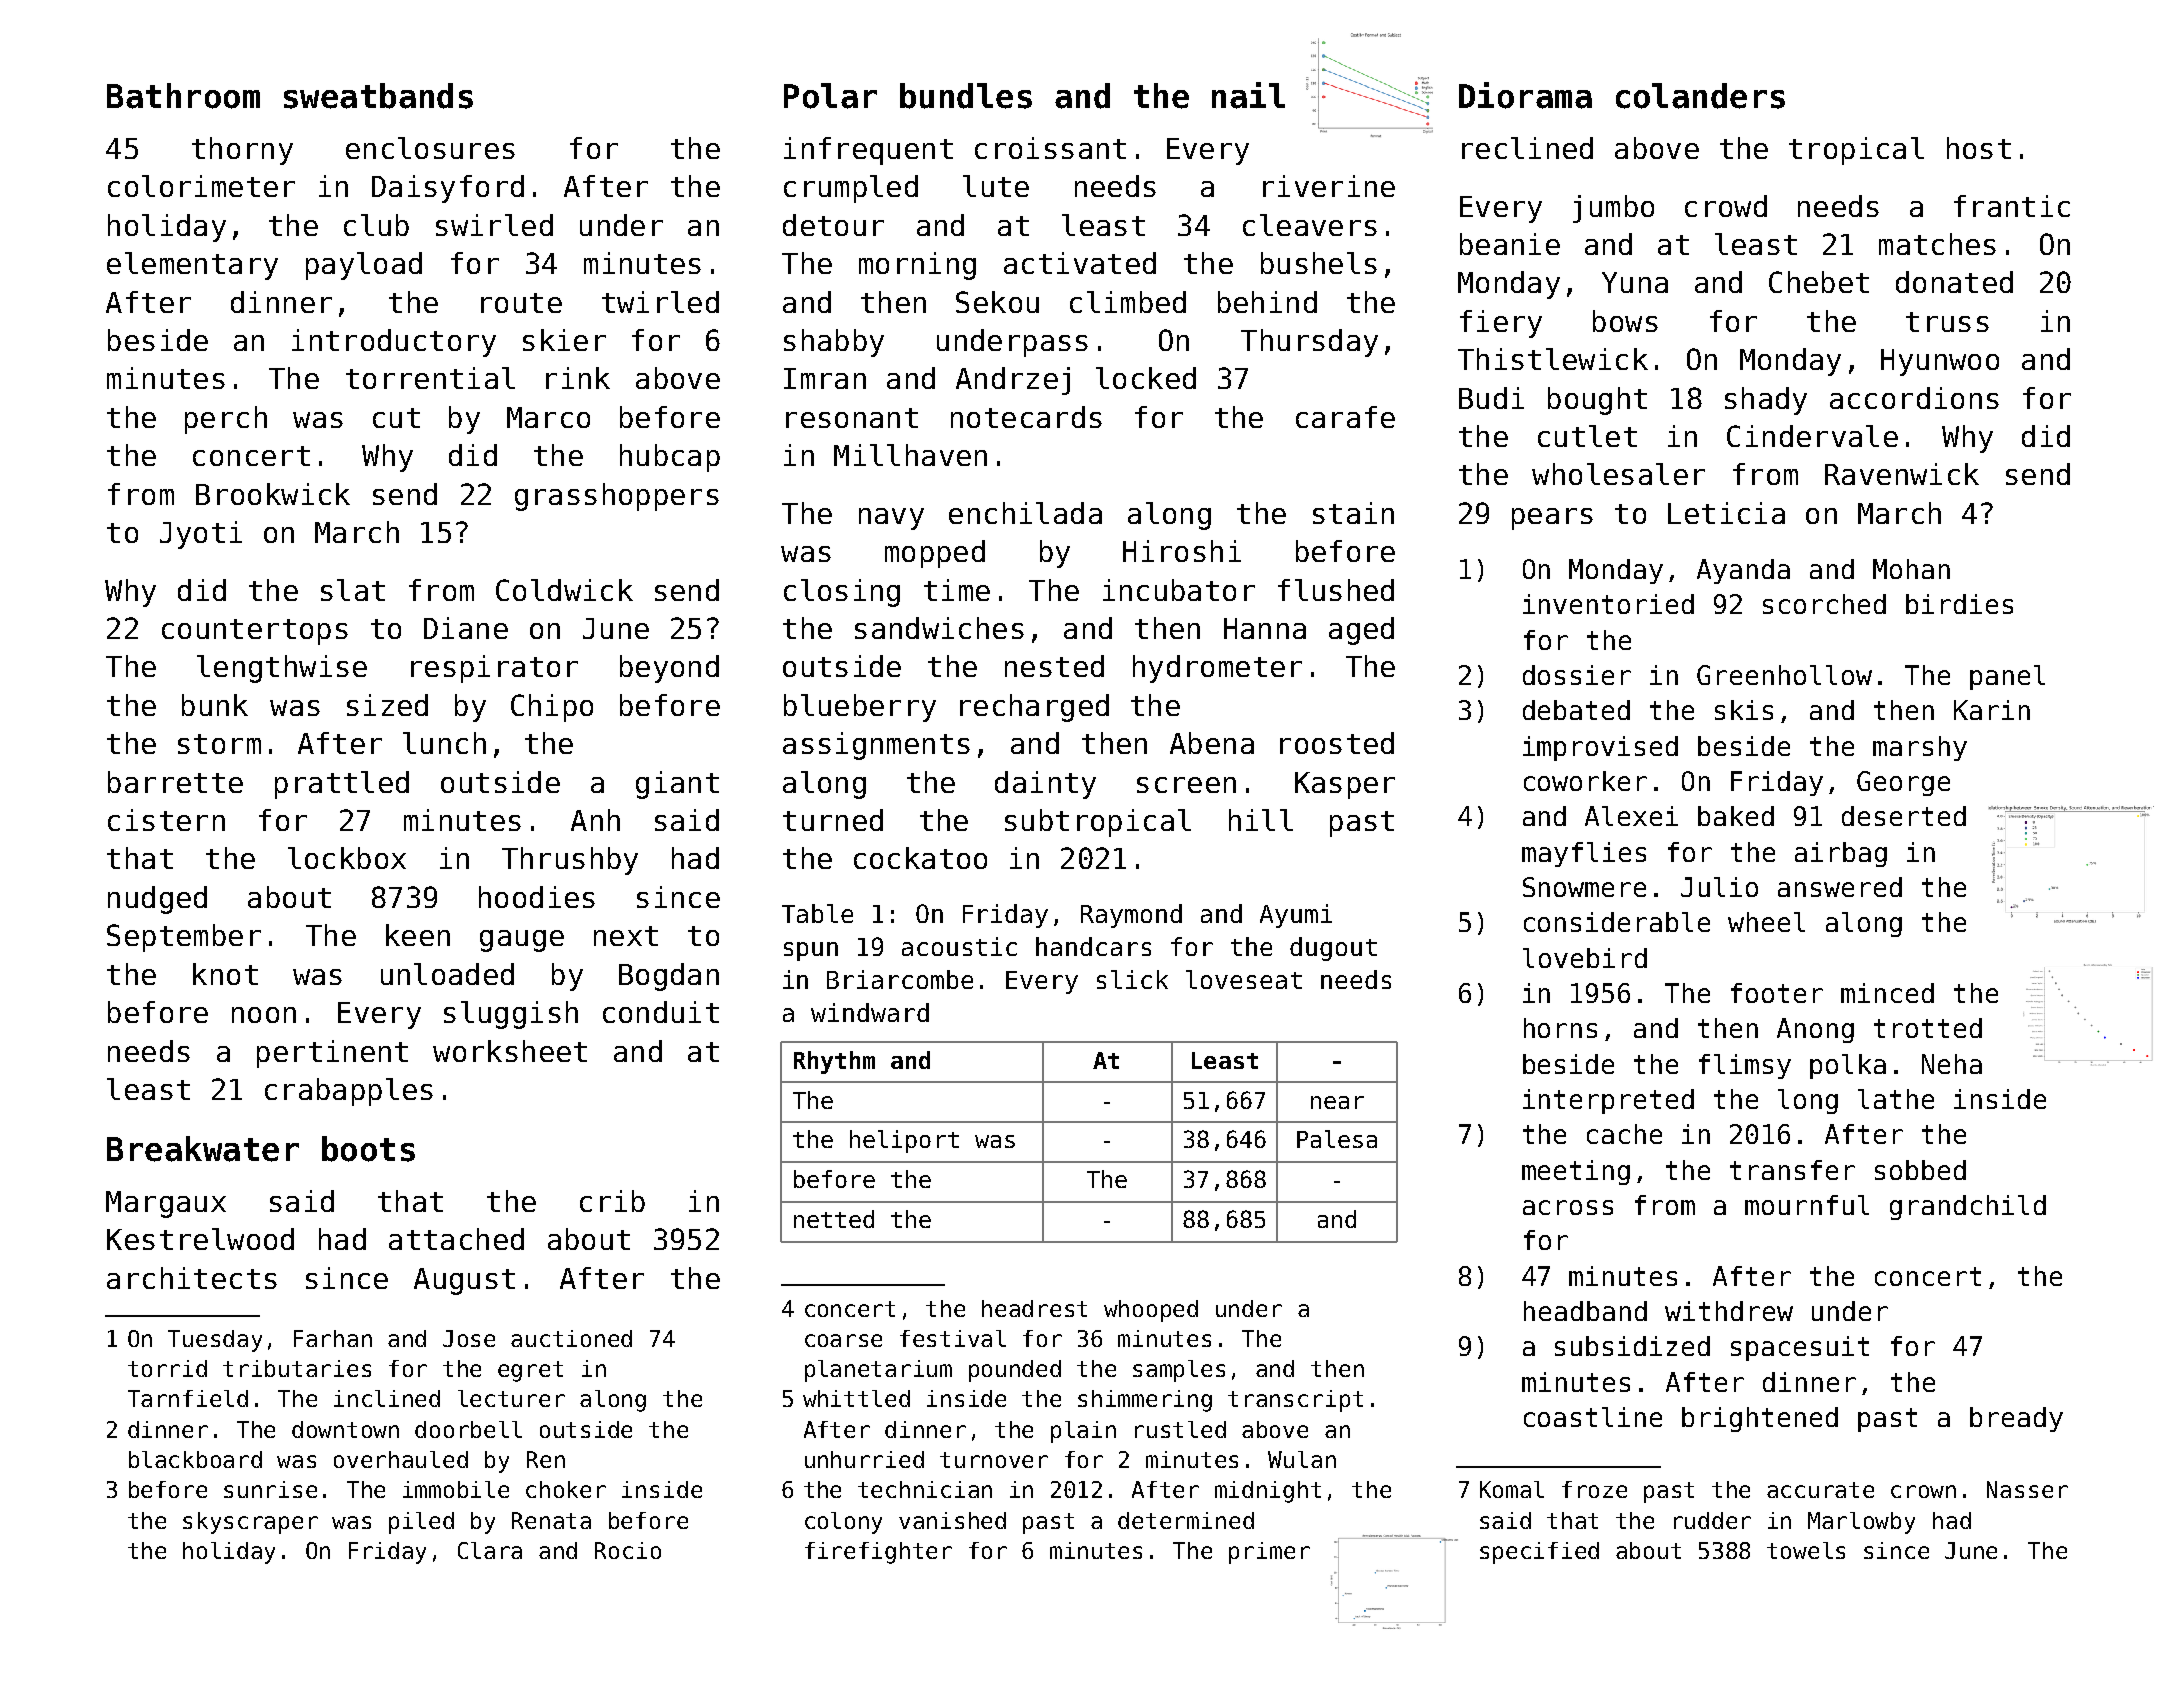 Image resolution: width=2178 pixels, height=1683 pixels. I want to click on nail, so click(1248, 95).
